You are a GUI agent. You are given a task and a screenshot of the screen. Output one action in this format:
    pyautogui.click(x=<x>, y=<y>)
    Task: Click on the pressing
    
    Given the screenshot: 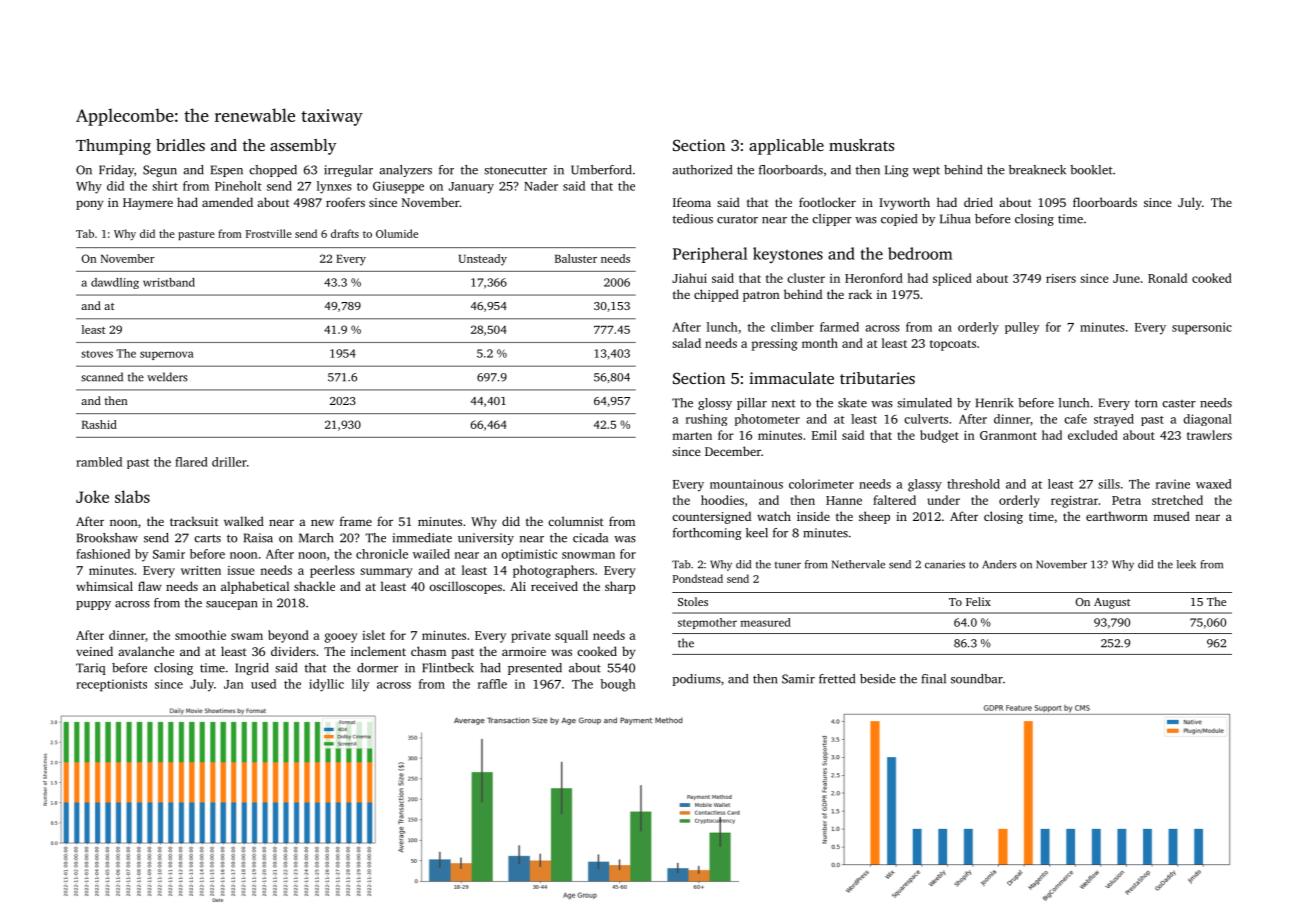 What is the action you would take?
    pyautogui.click(x=774, y=345)
